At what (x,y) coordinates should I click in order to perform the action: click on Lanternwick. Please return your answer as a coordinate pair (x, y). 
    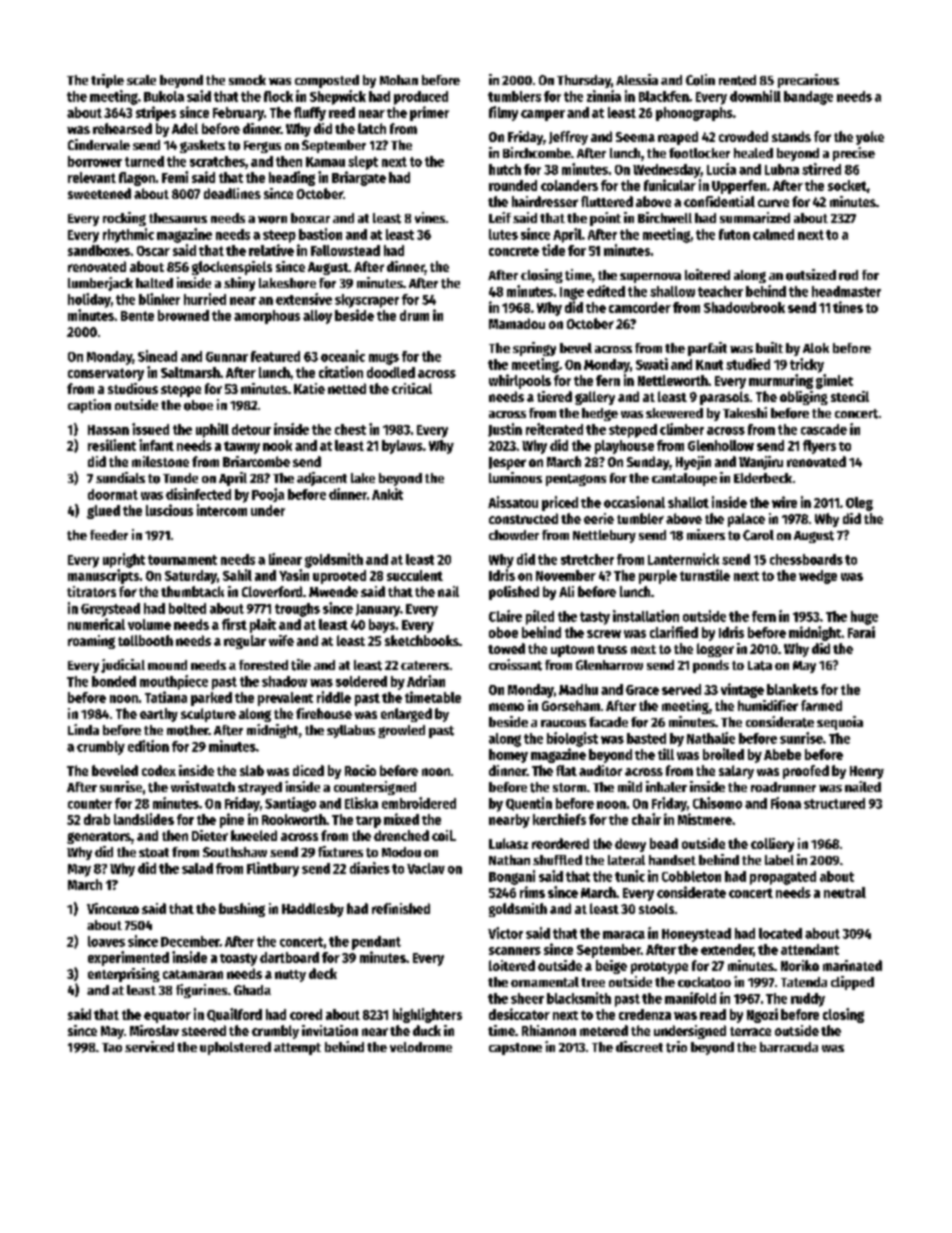
    Looking at the image, I should click on (683, 559).
